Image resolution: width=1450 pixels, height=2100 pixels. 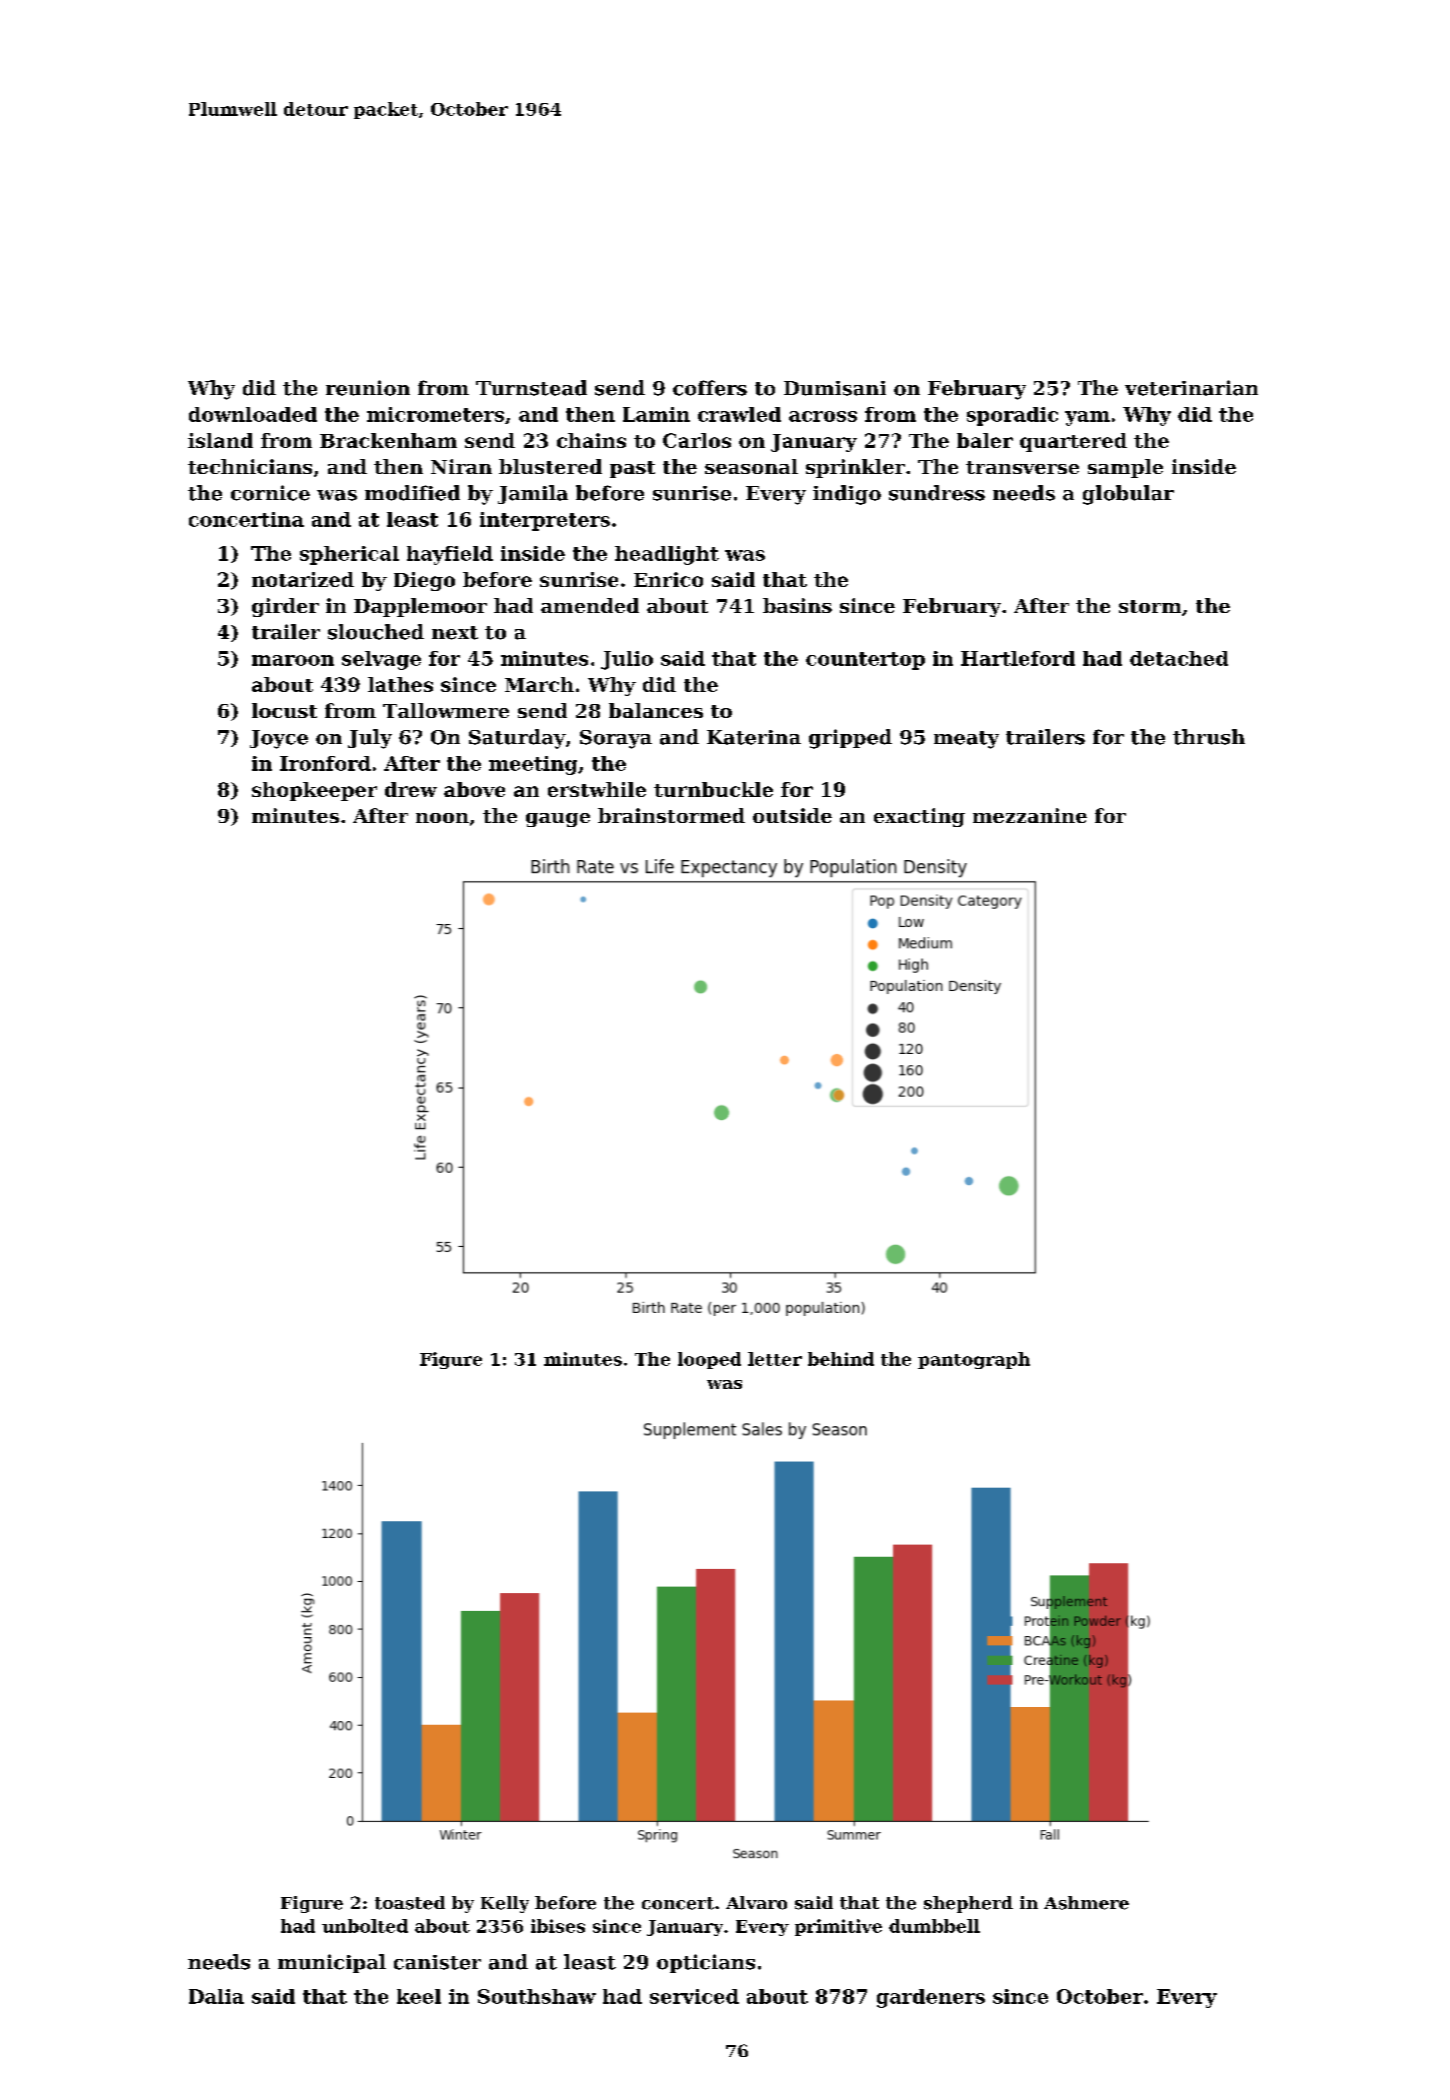 I want to click on downloaded, so click(x=253, y=414).
